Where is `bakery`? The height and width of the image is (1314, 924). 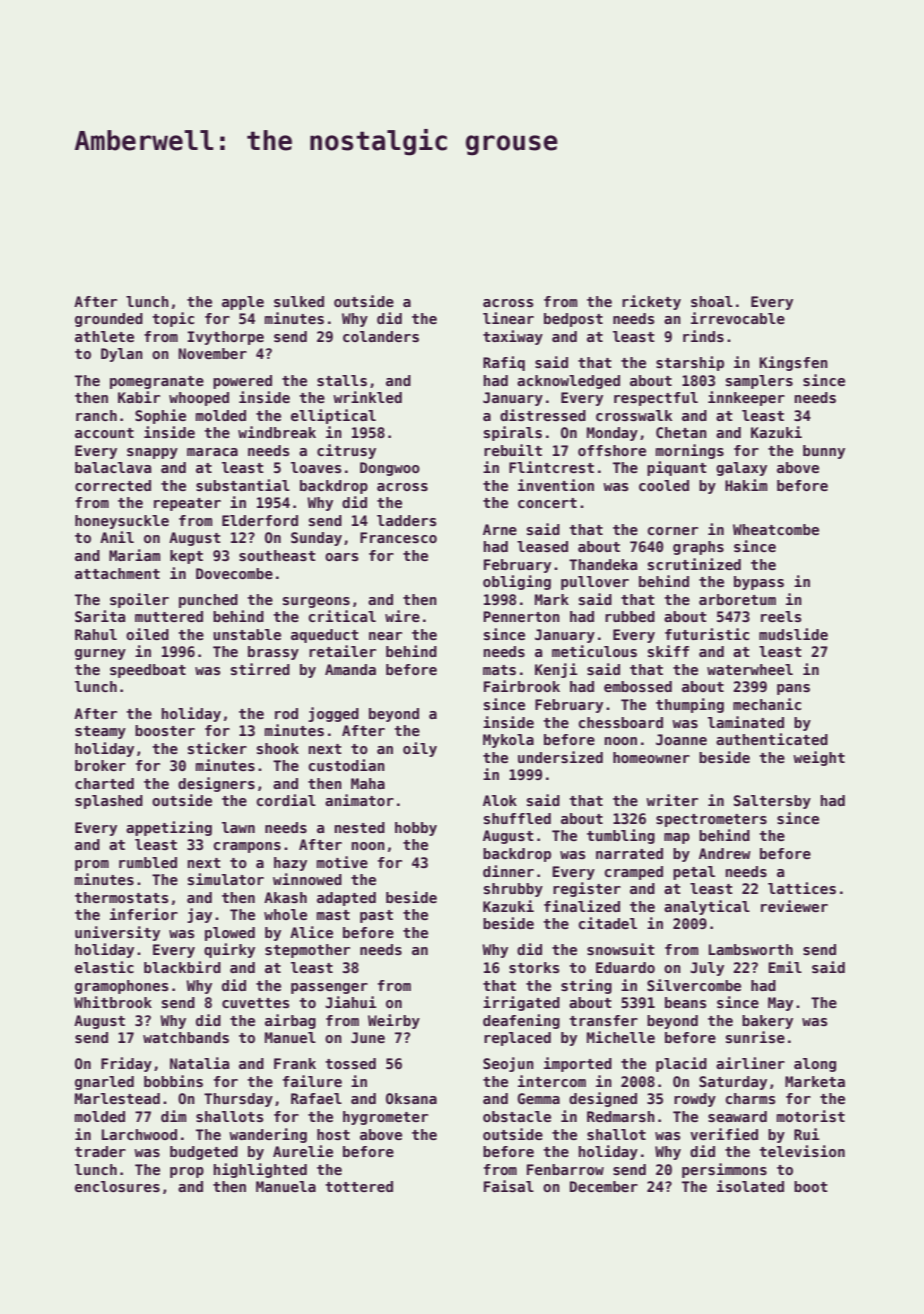
bakery is located at coordinates (767, 1022).
